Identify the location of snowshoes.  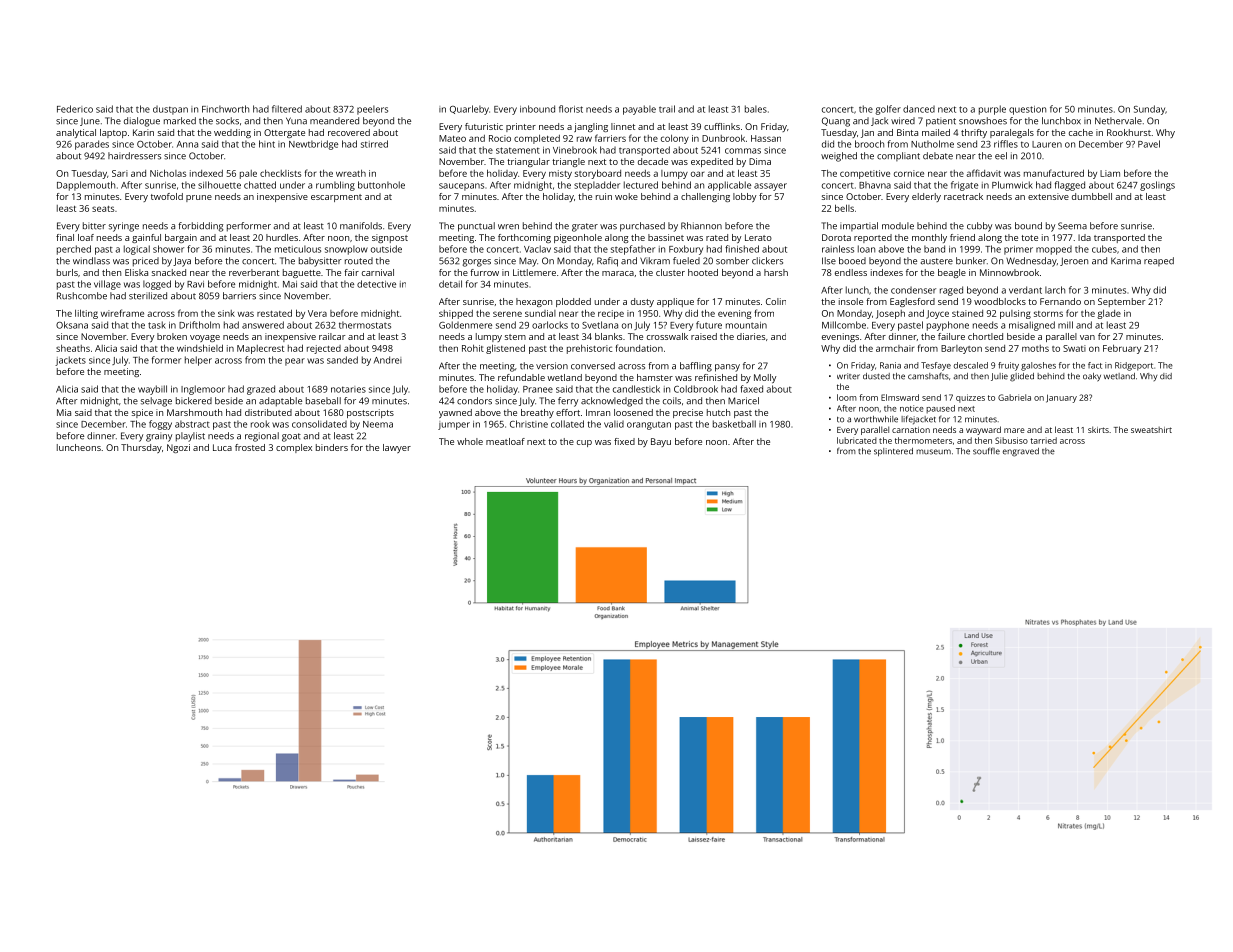
(983, 121).
